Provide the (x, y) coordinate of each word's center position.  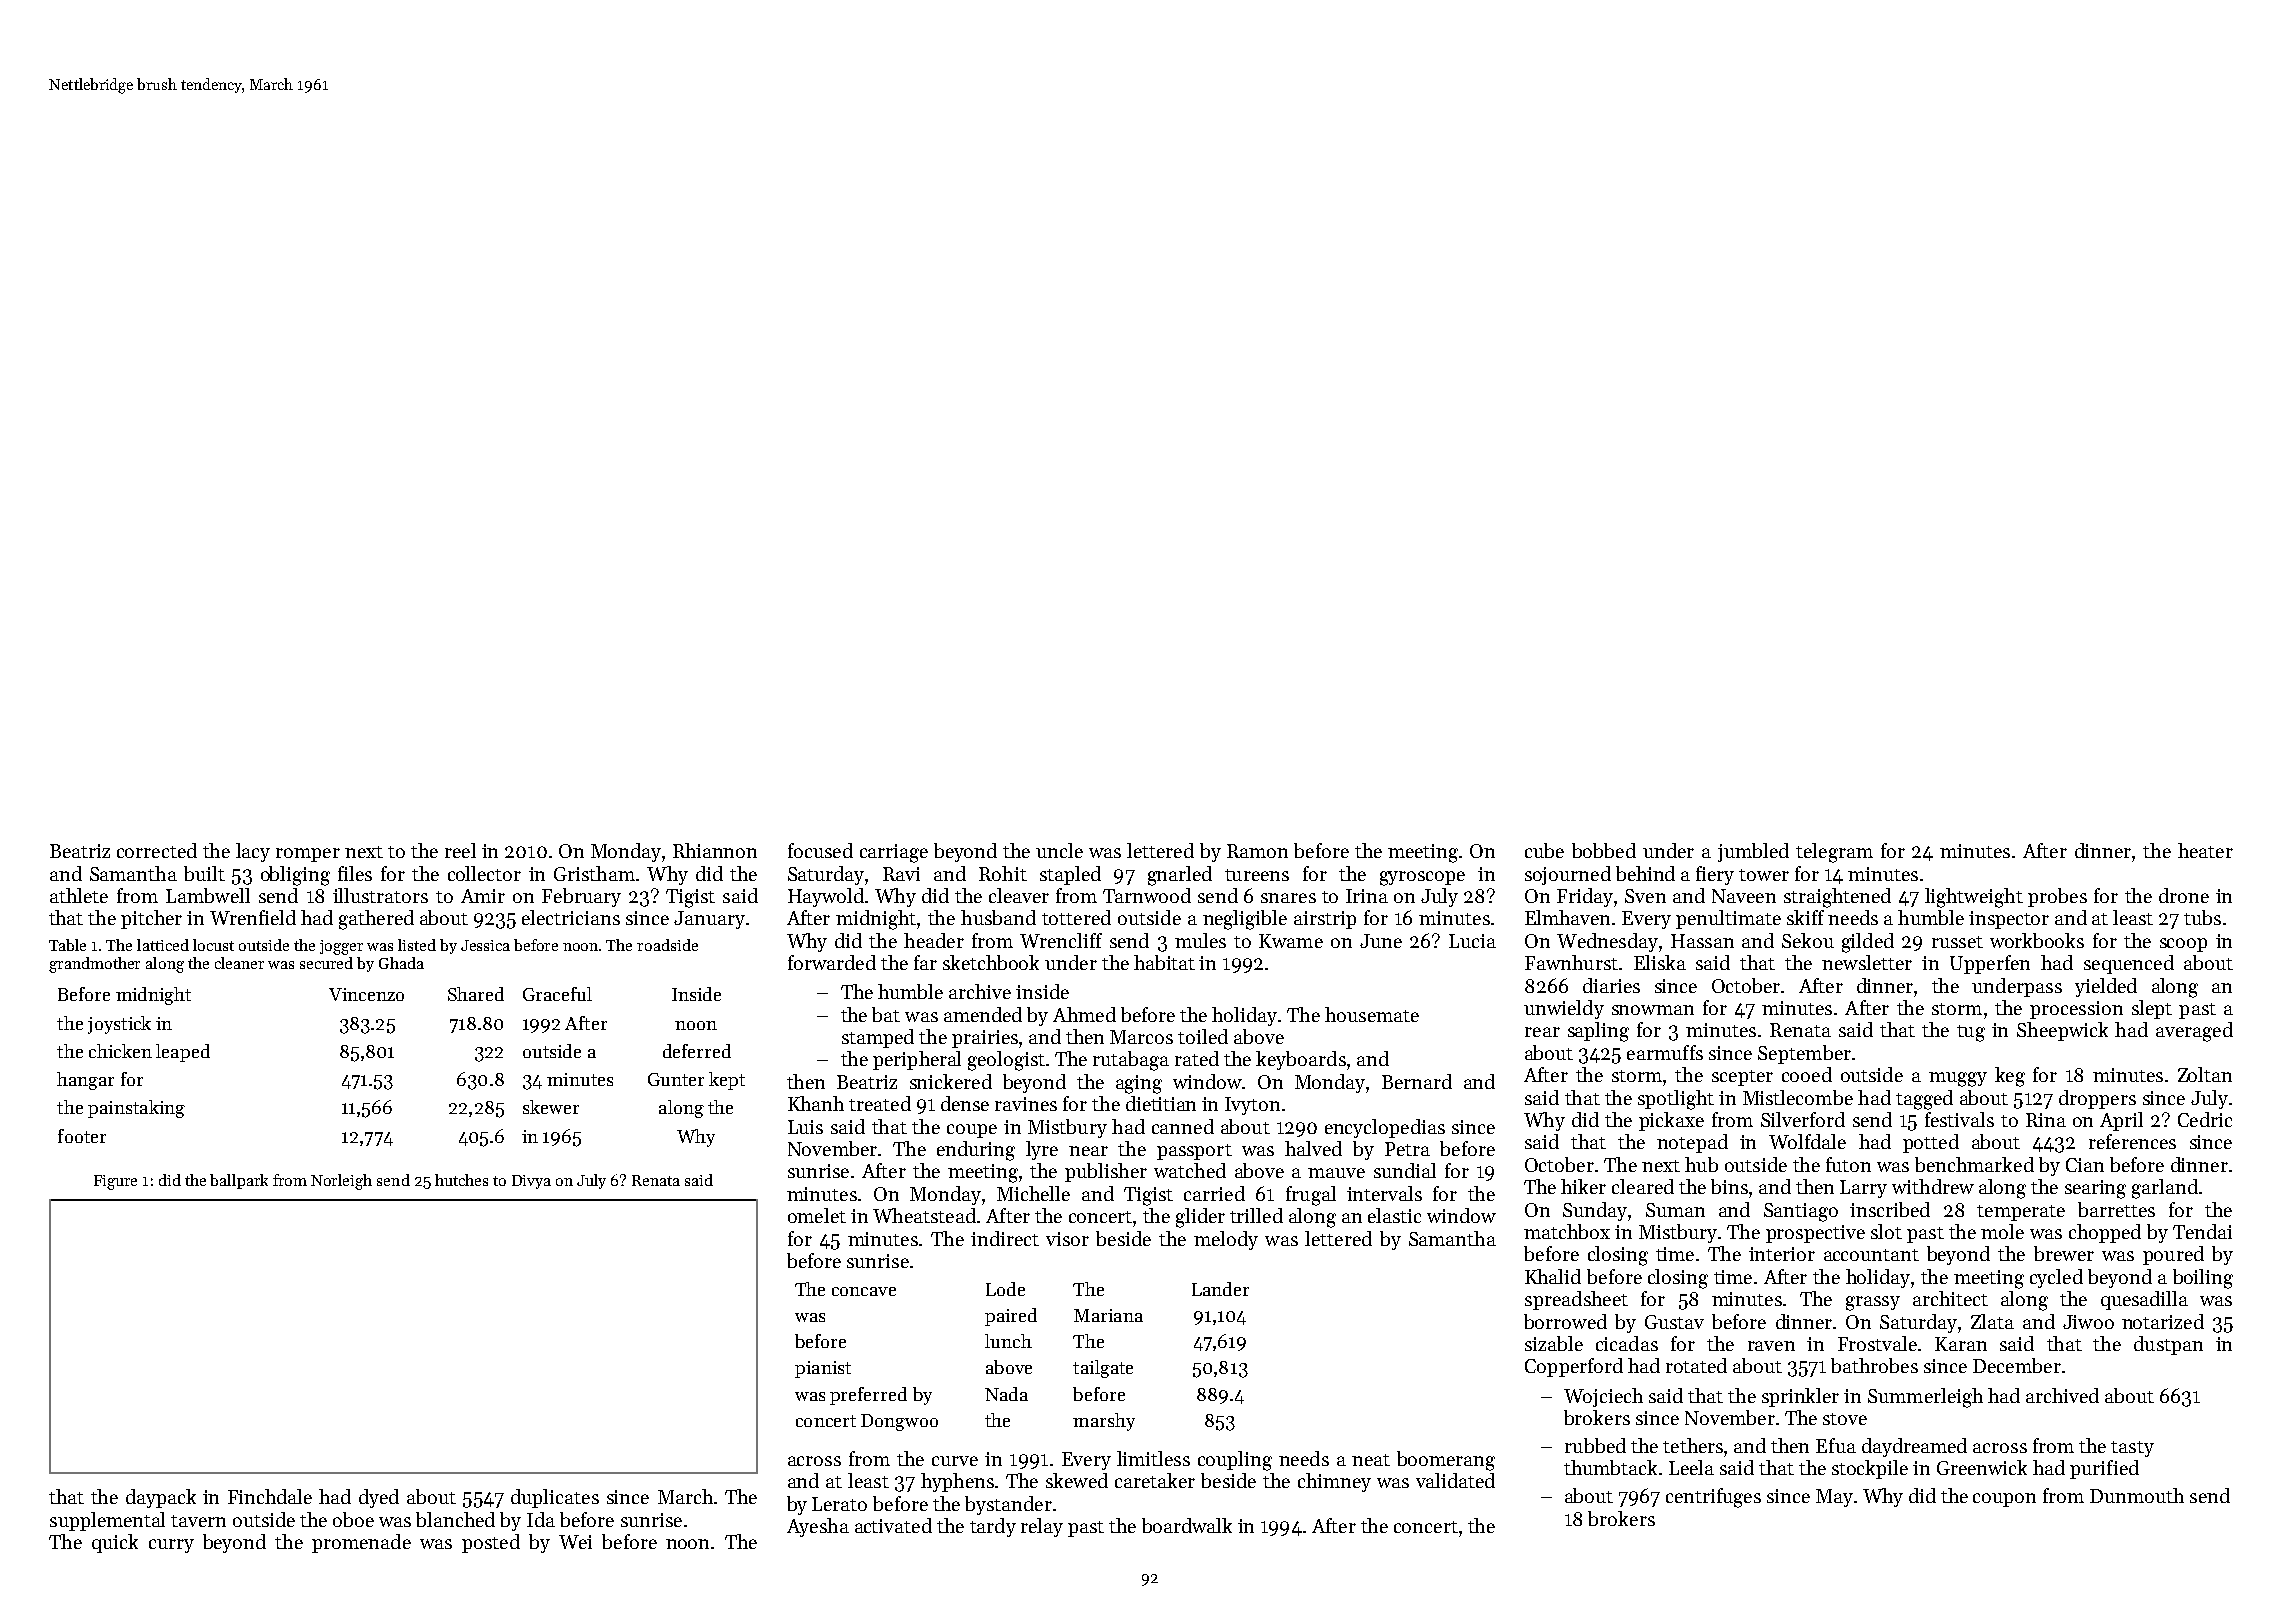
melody (1226, 1240)
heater (2205, 850)
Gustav (1674, 1322)
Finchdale (270, 1496)
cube (1544, 850)
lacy (253, 852)
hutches (461, 1180)
